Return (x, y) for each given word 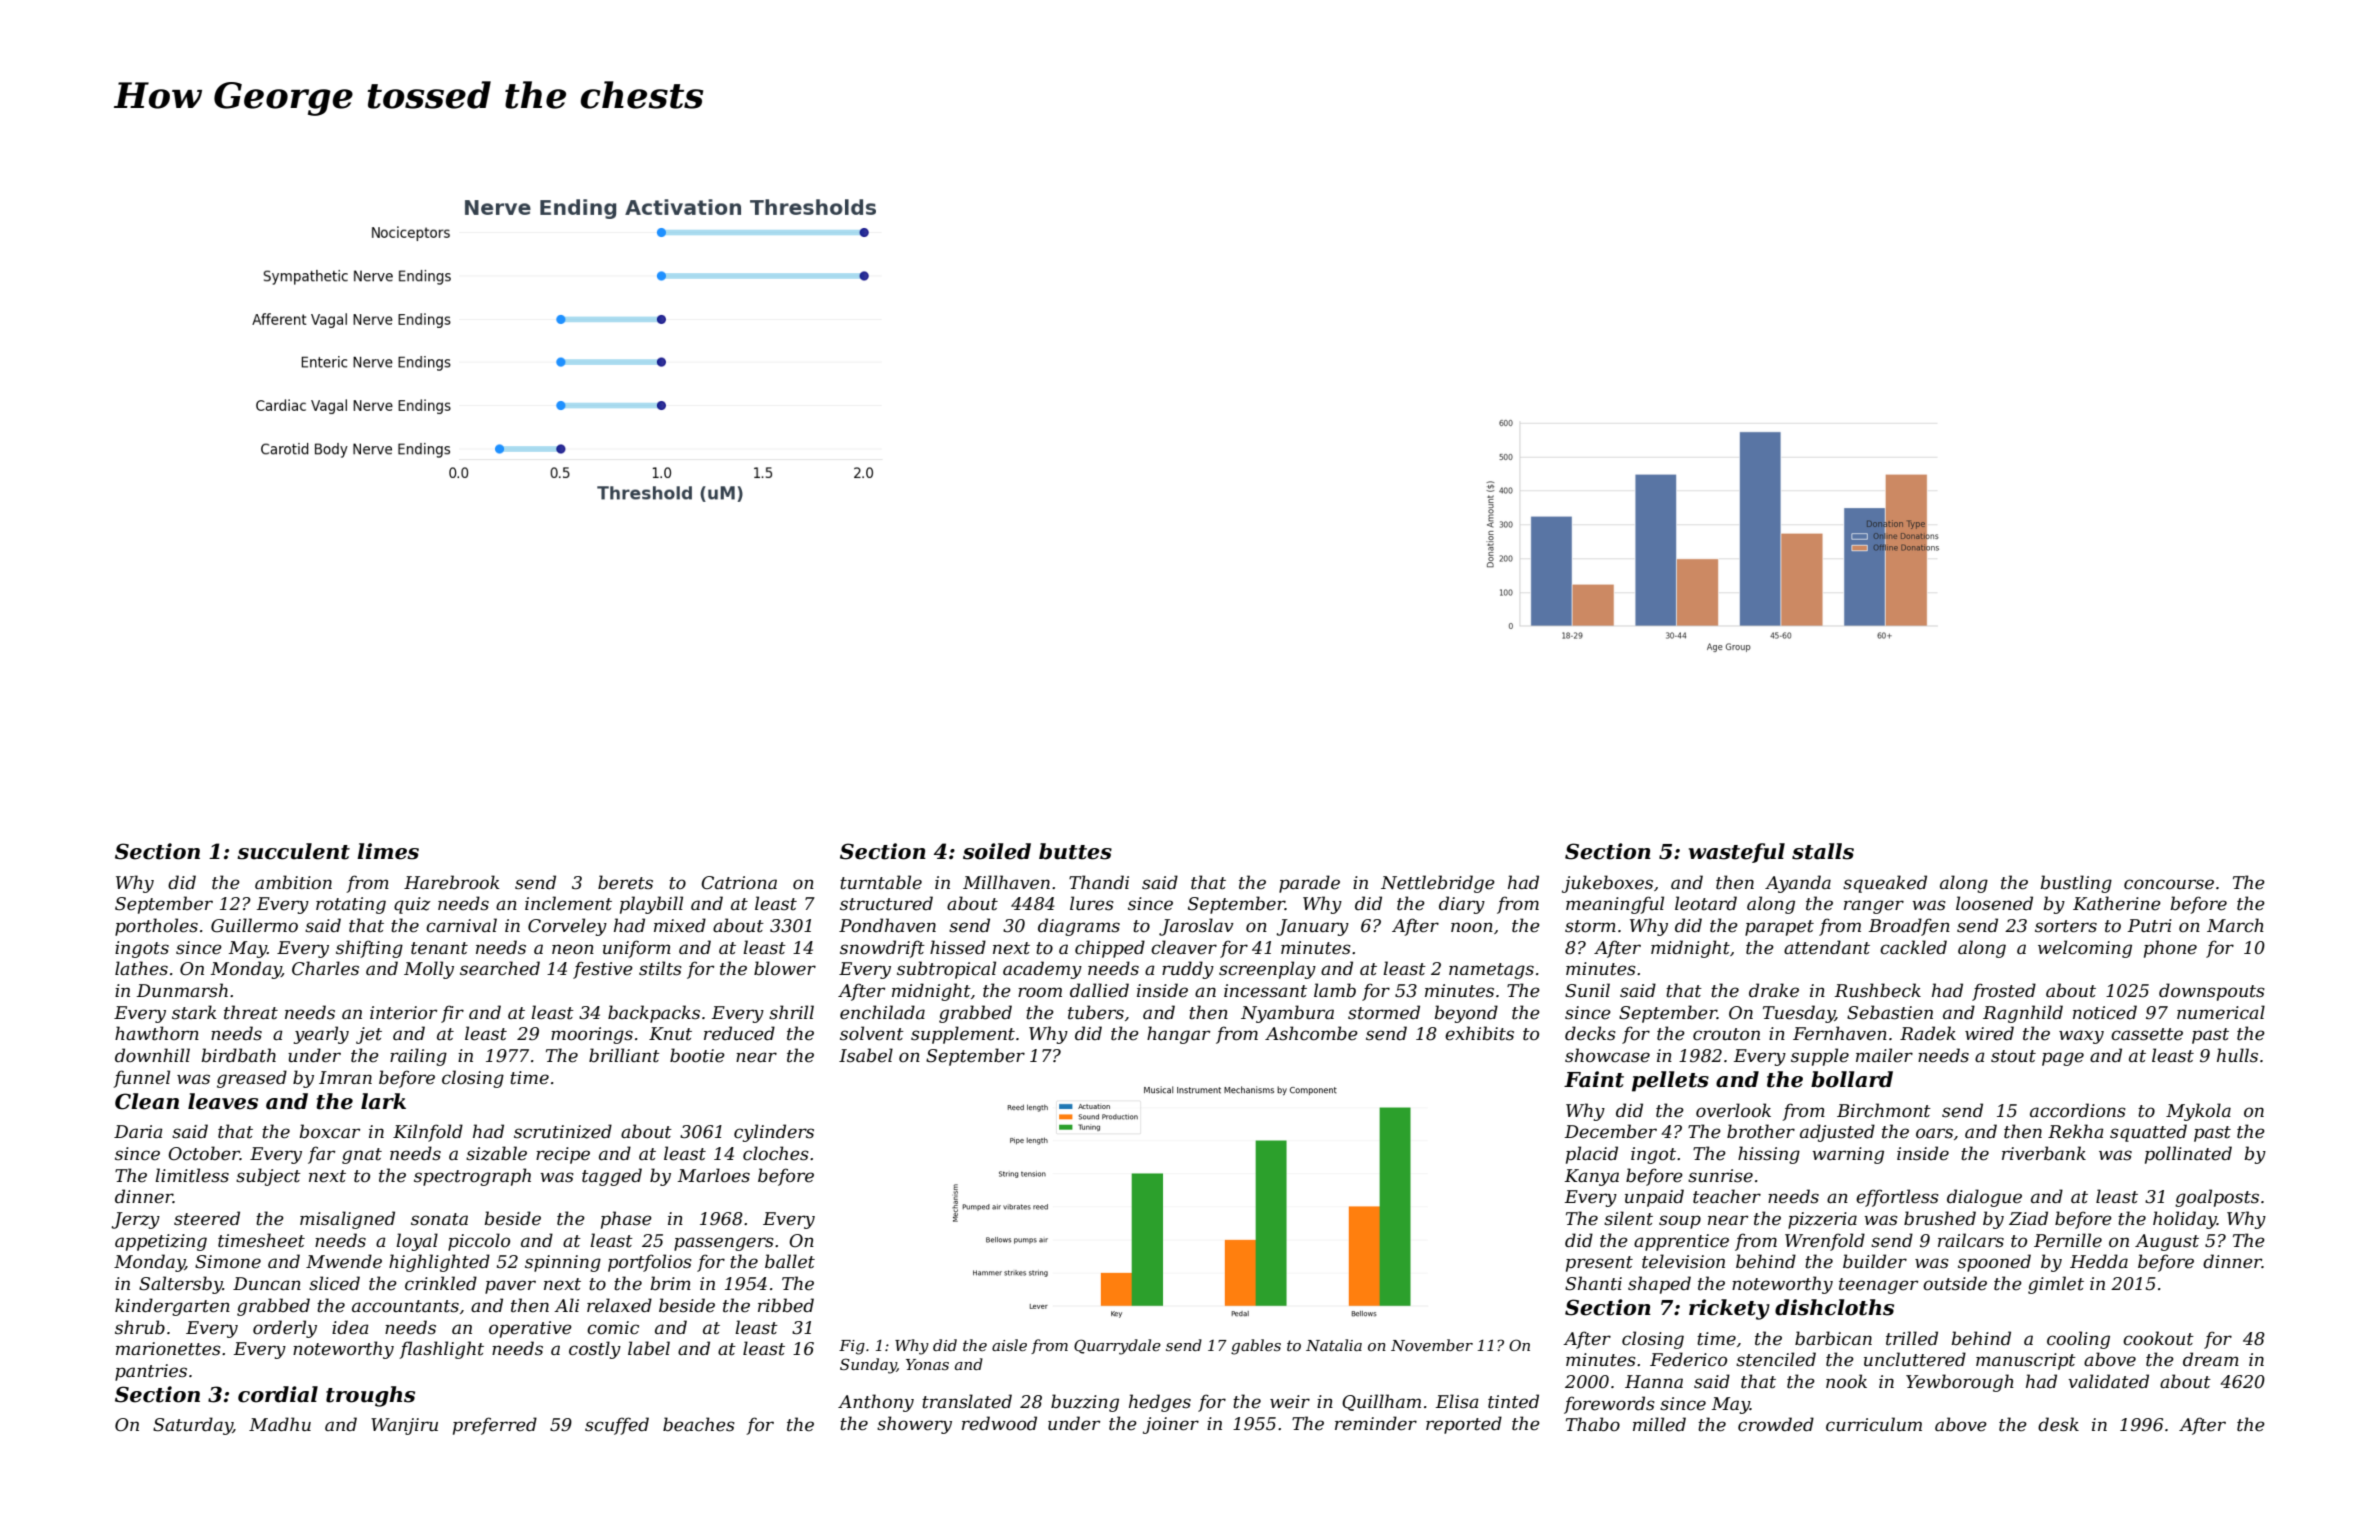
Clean (147, 1101)
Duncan (267, 1284)
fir (452, 1014)
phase (626, 1220)
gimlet (2056, 1285)
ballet (790, 1261)
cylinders (774, 1133)
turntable (881, 882)
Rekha (2076, 1131)
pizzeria (1822, 1220)
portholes (156, 927)
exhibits (1479, 1033)
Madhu (280, 1424)
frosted (2004, 992)
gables (1256, 1347)
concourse (2169, 884)
